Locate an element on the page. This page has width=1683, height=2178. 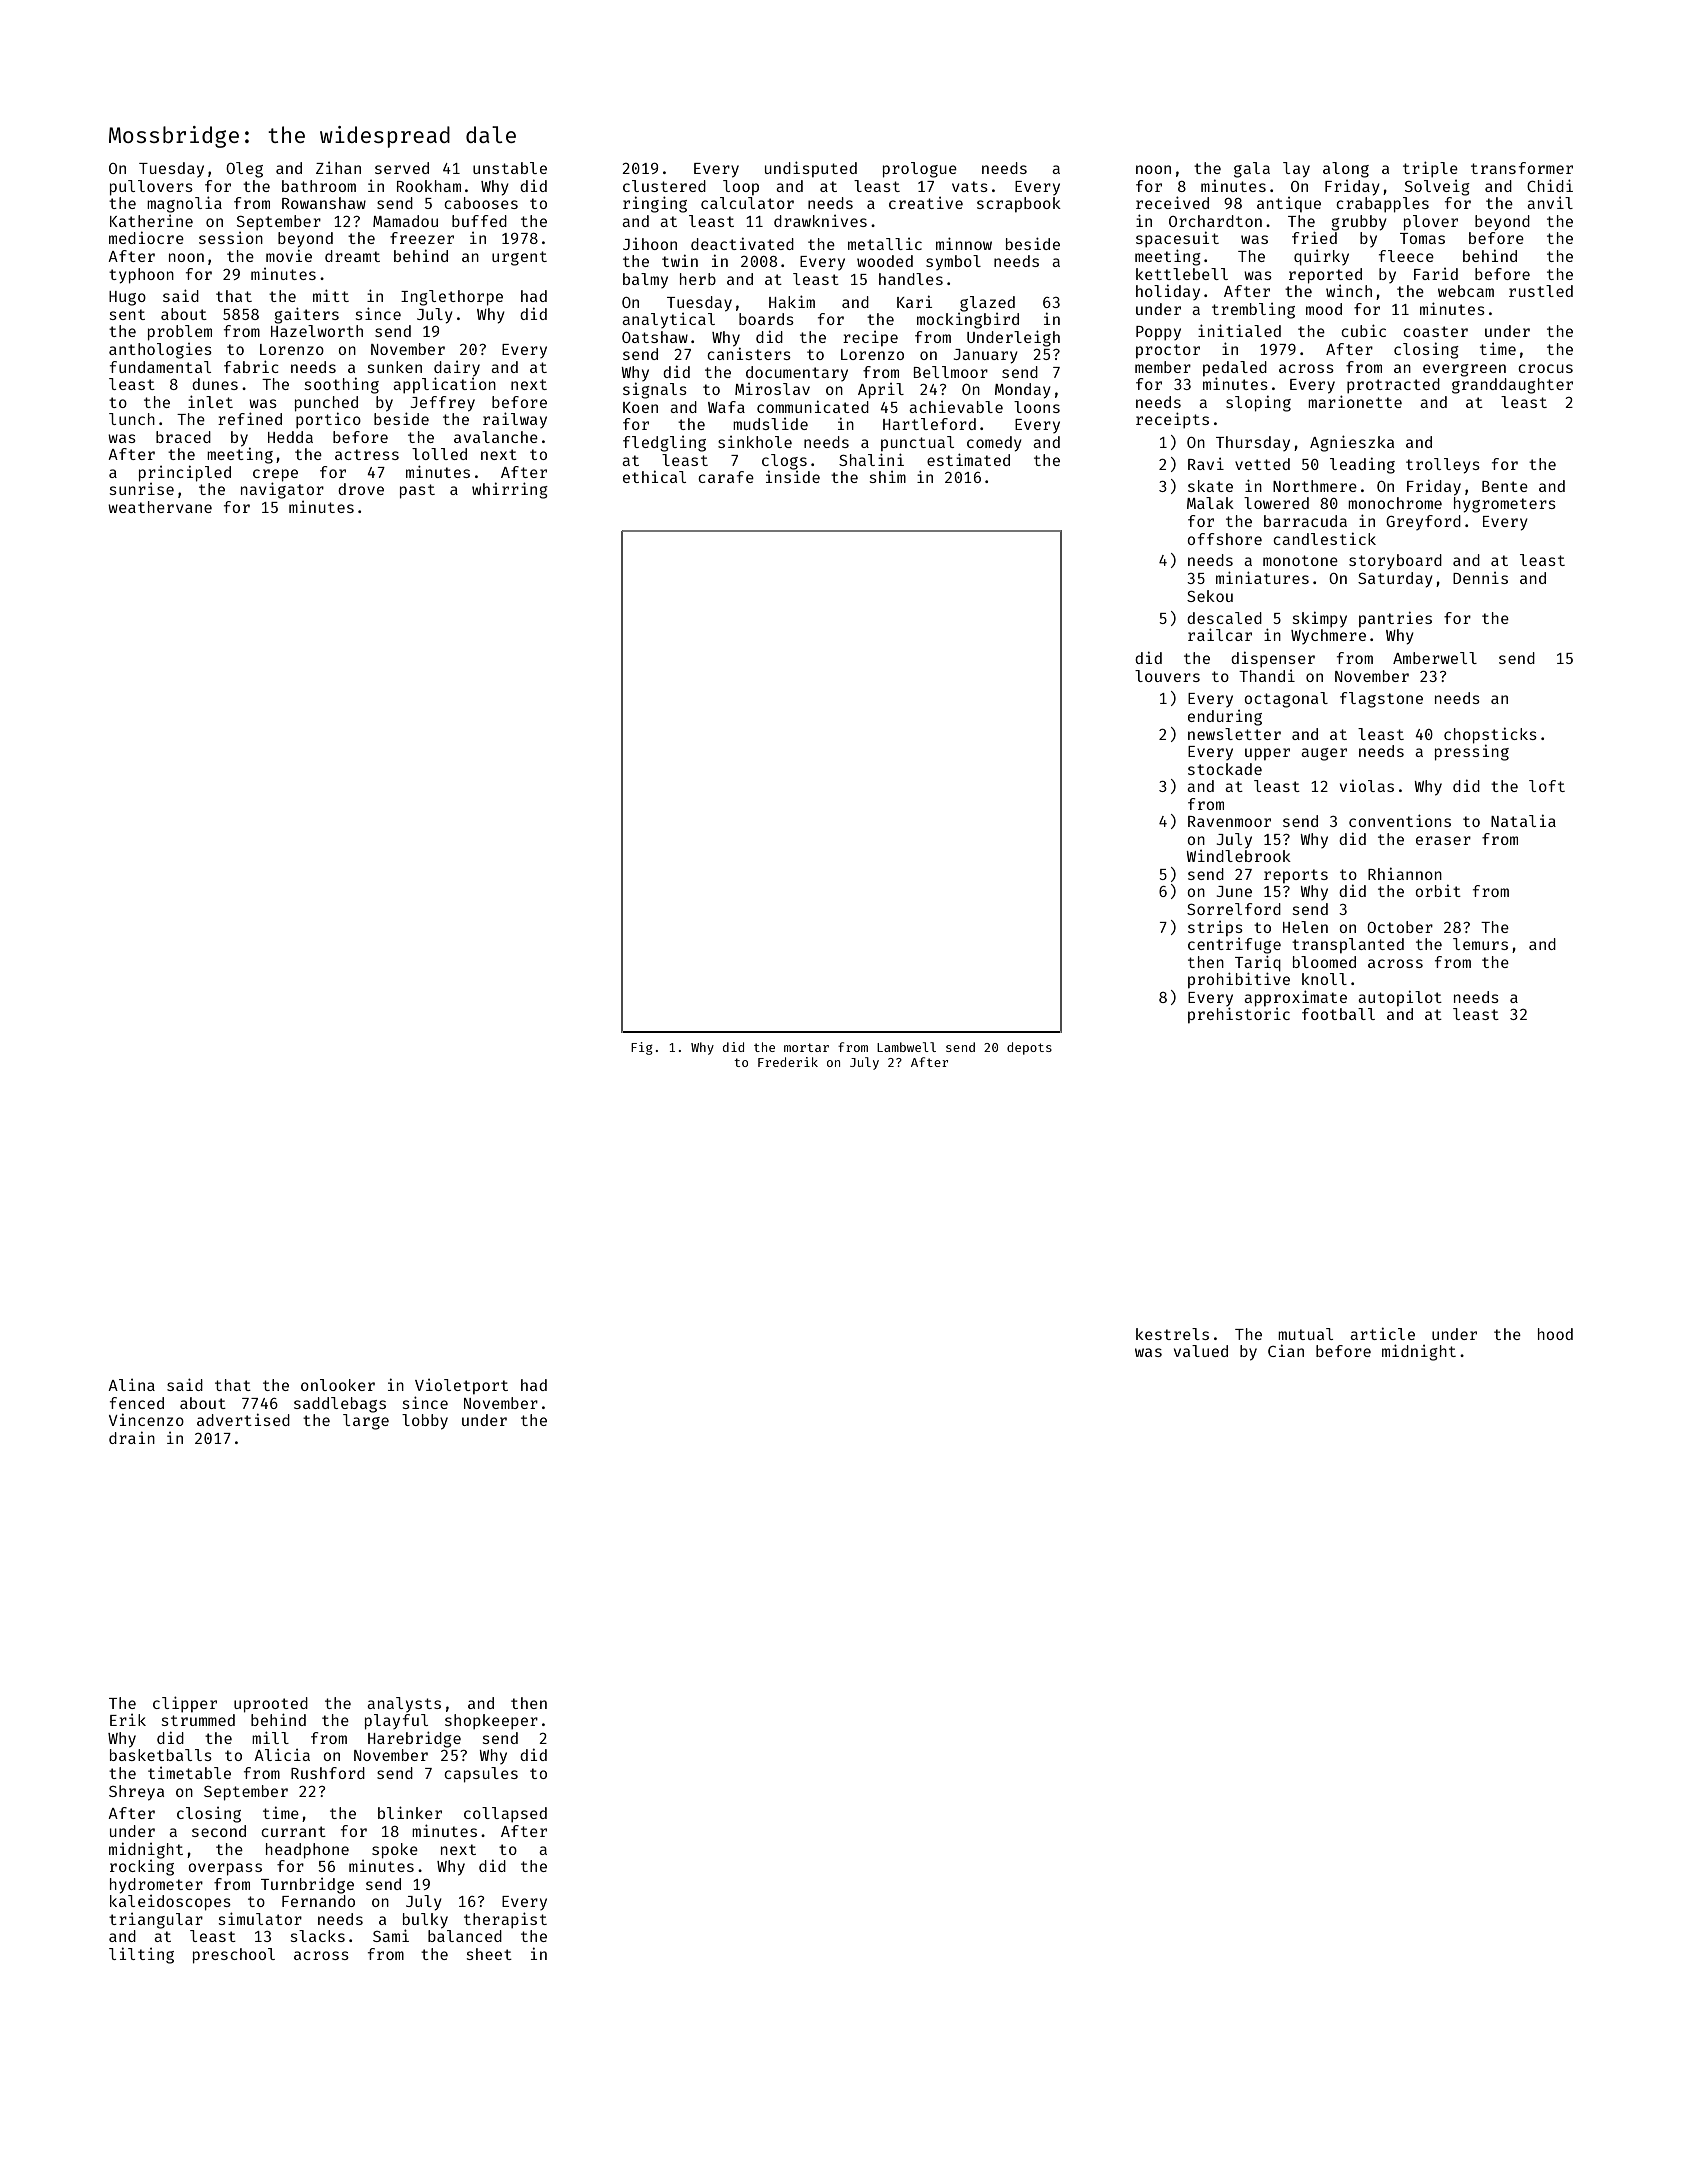
valued is located at coordinates (1201, 1351).
